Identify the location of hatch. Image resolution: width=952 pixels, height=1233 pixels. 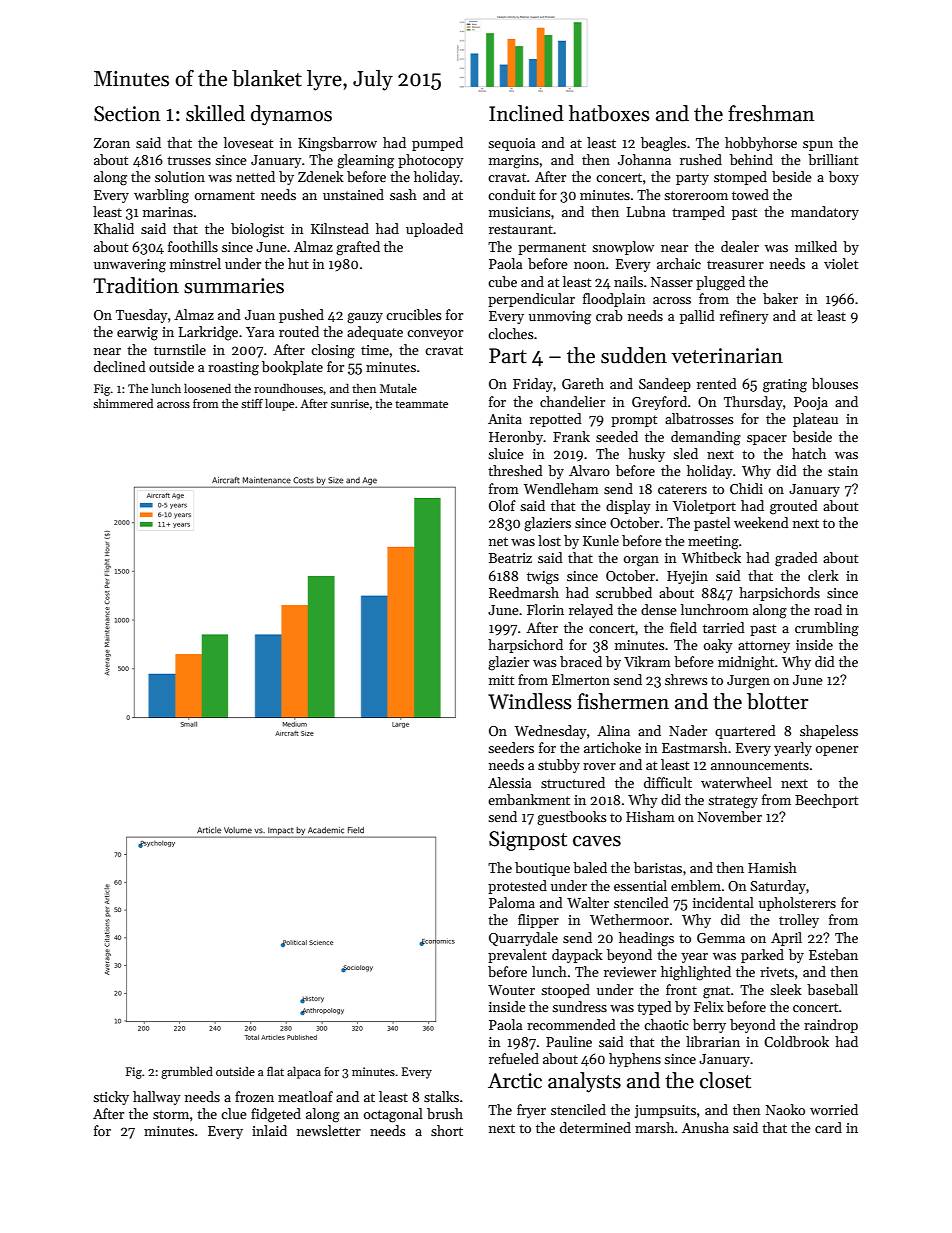
(809, 453).
